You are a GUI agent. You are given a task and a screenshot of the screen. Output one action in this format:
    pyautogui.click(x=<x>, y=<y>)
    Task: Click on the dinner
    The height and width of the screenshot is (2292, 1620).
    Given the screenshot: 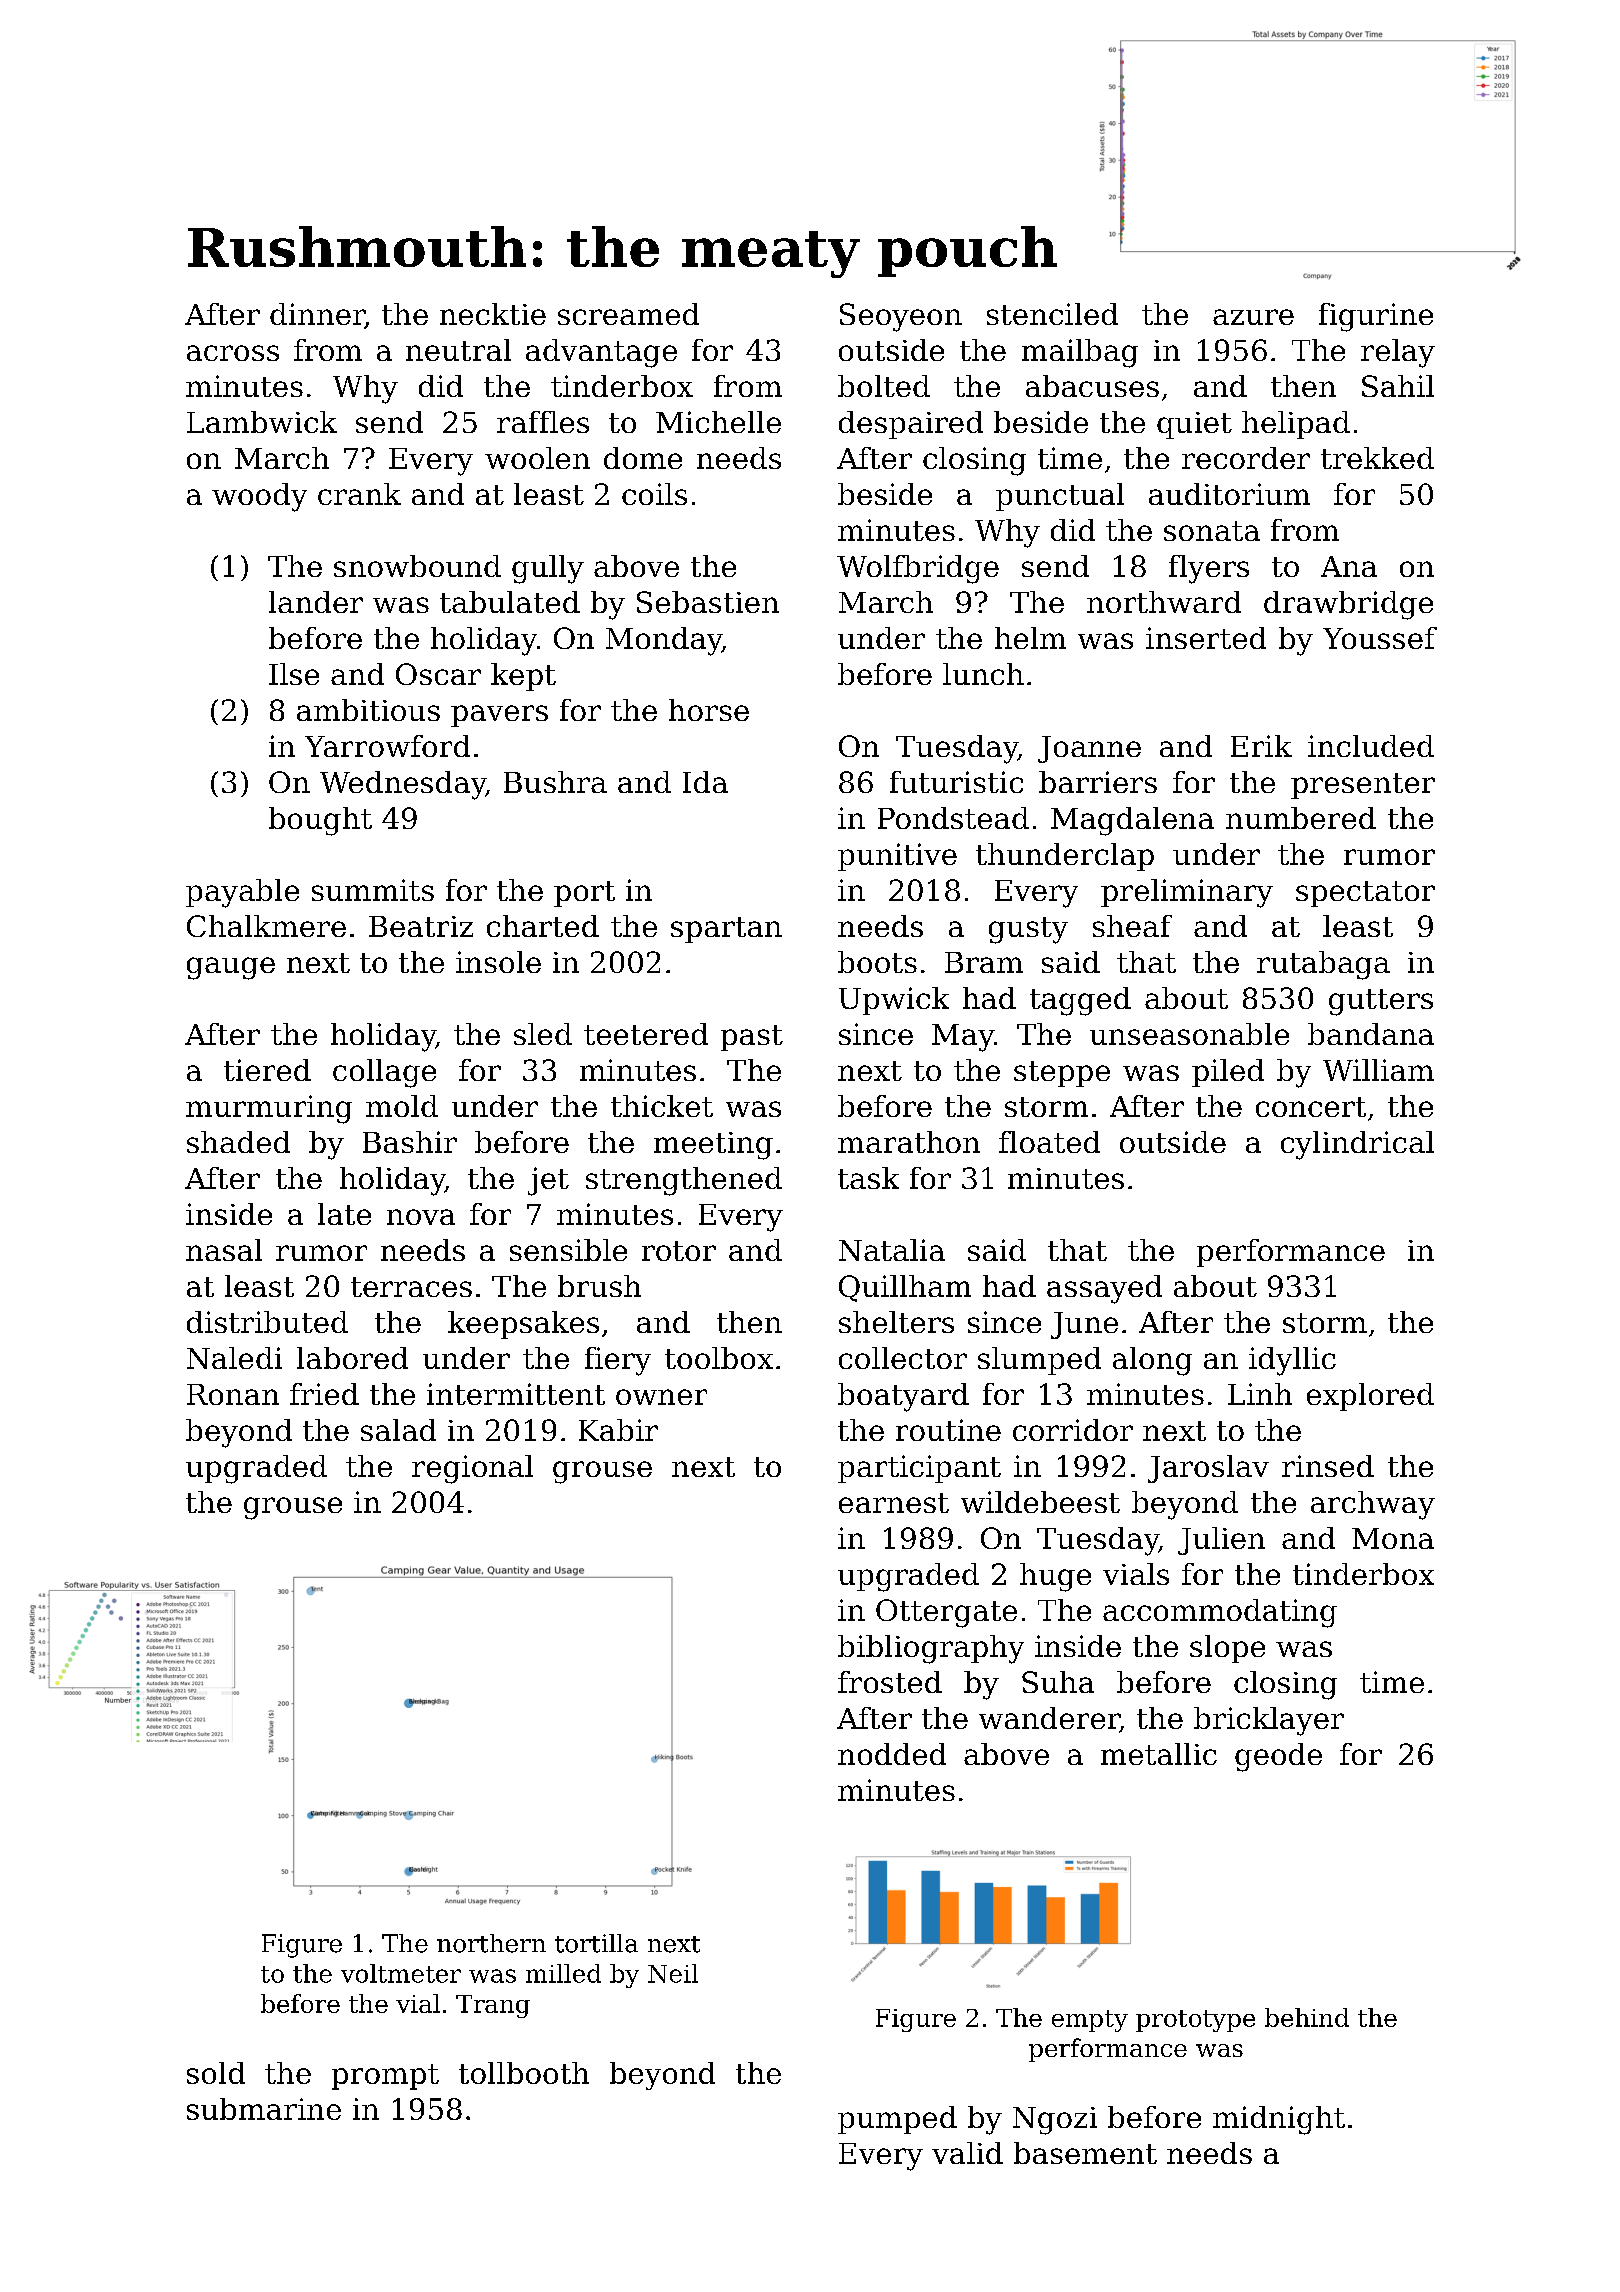 What is the action you would take?
    pyautogui.click(x=317, y=315)
